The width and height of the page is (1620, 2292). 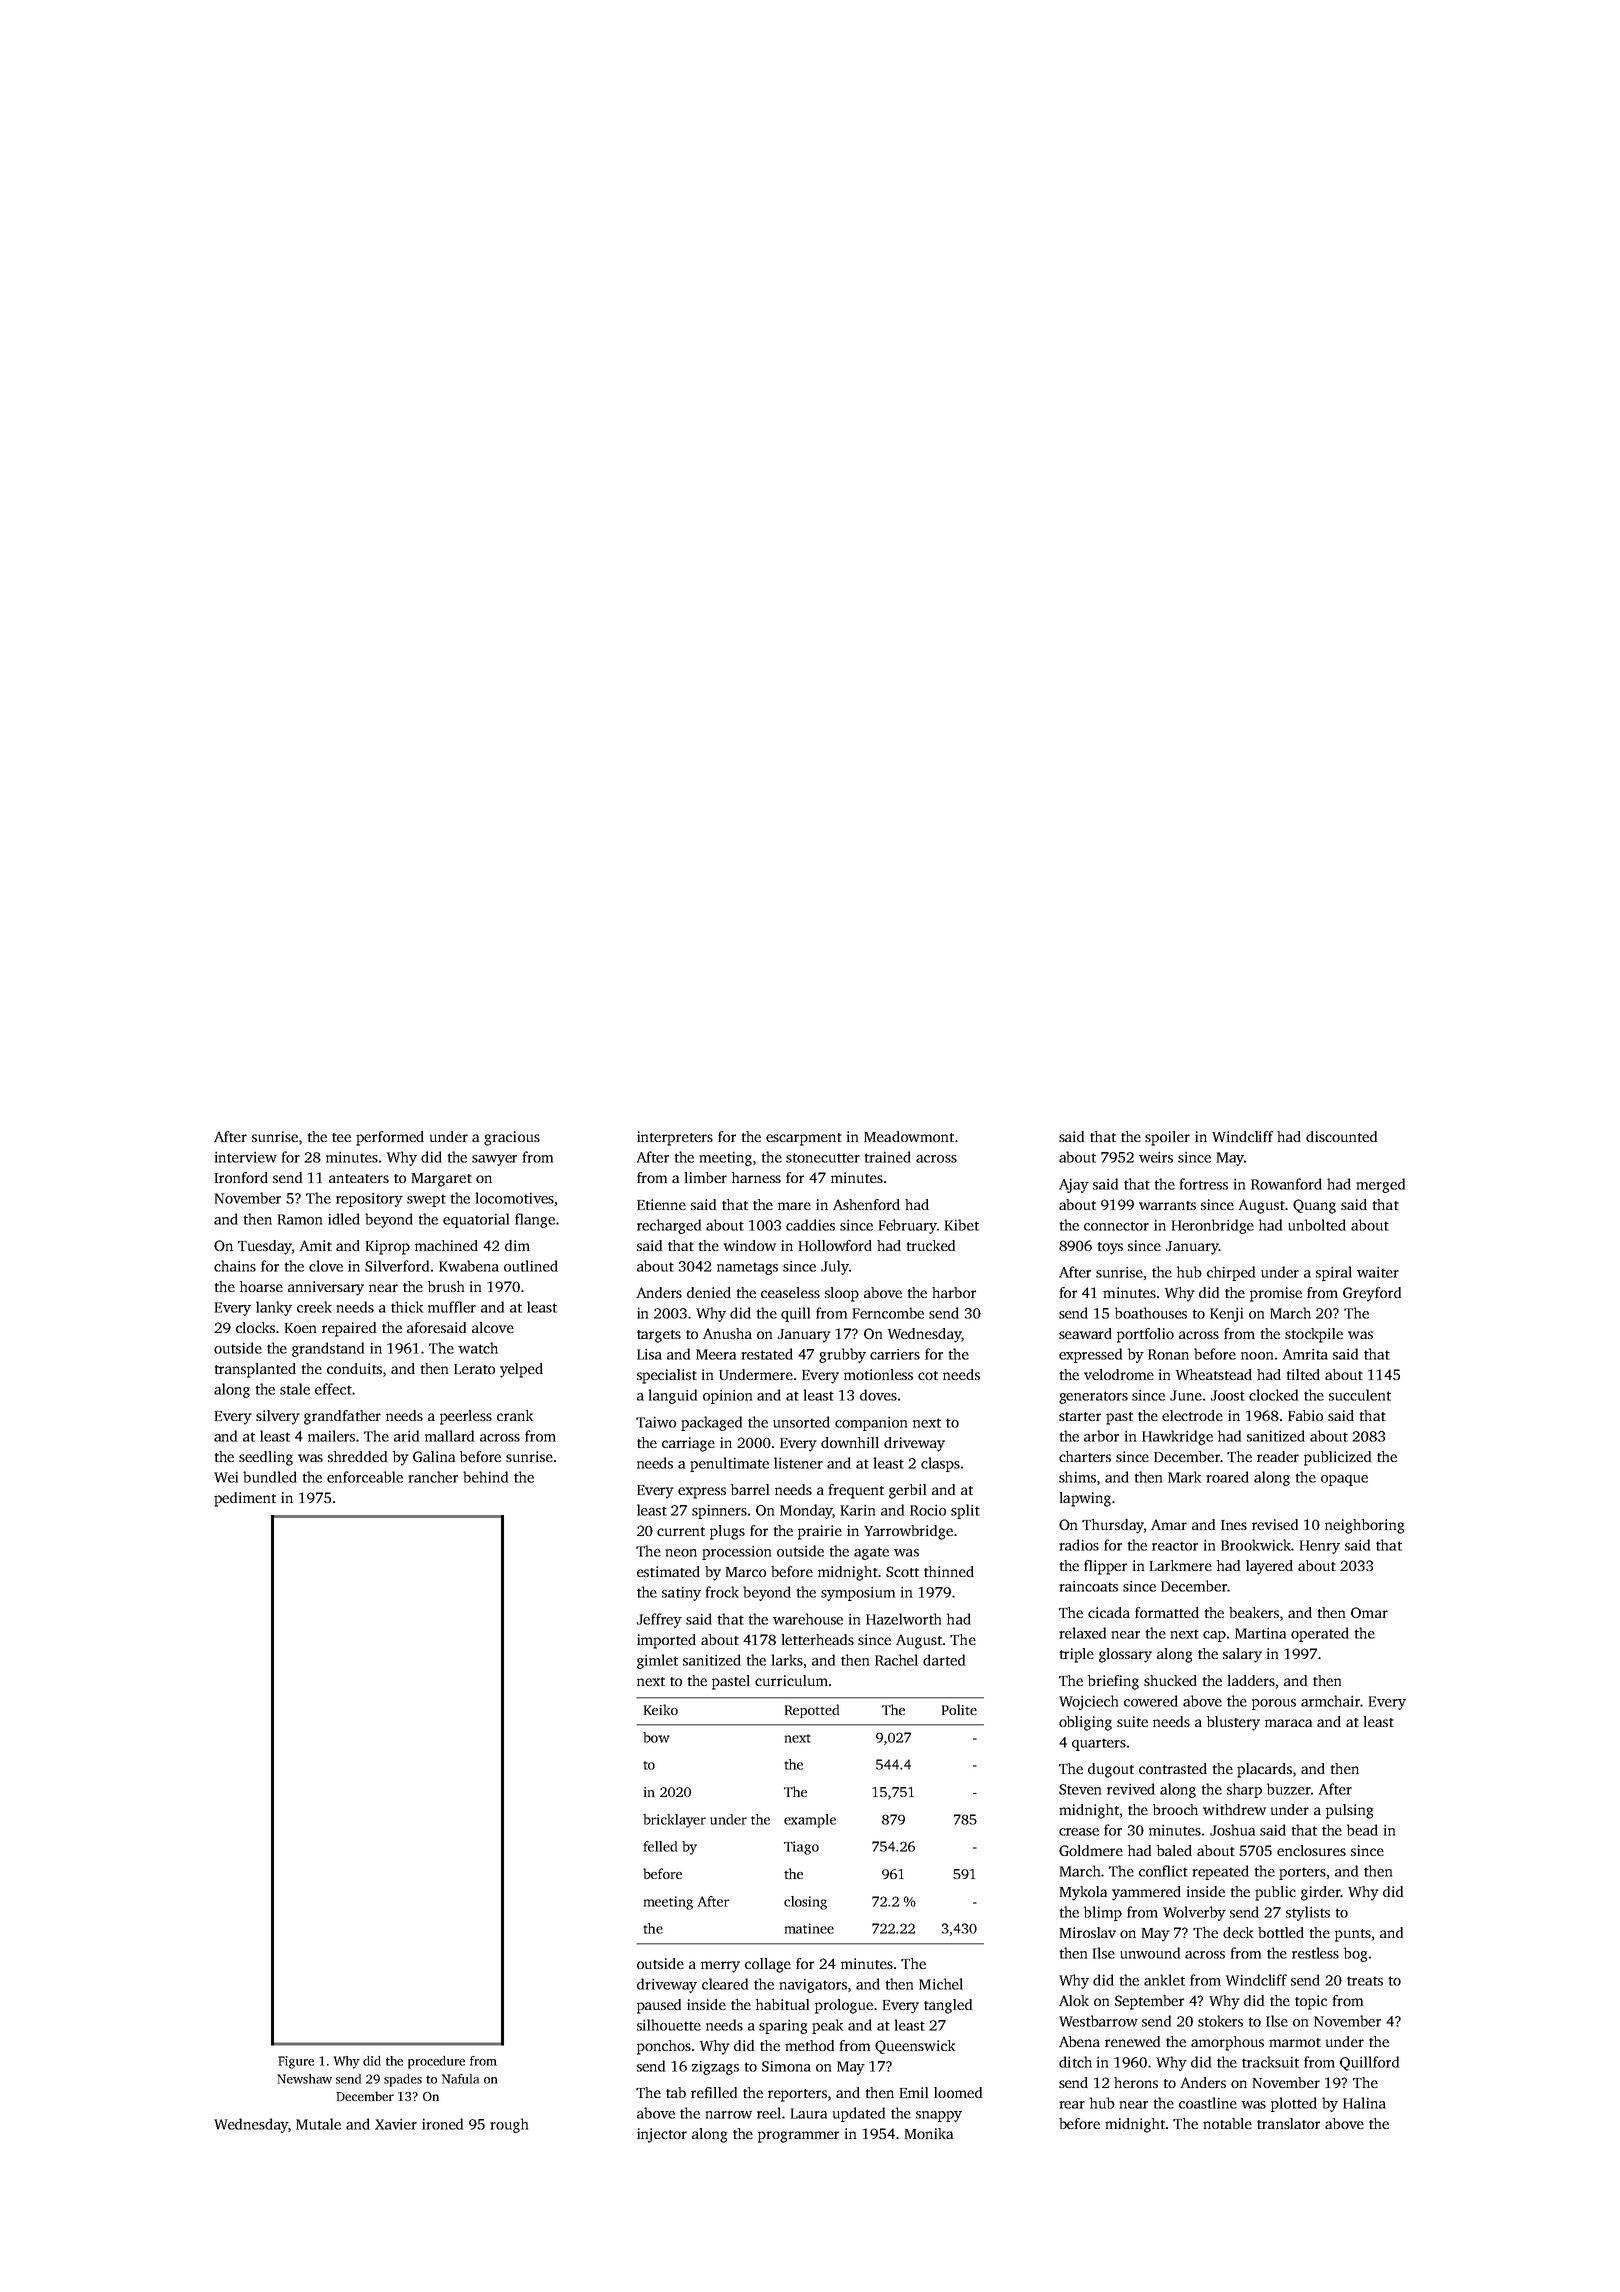 What do you see at coordinates (660, 1846) in the page?
I see `felled` at bounding box center [660, 1846].
